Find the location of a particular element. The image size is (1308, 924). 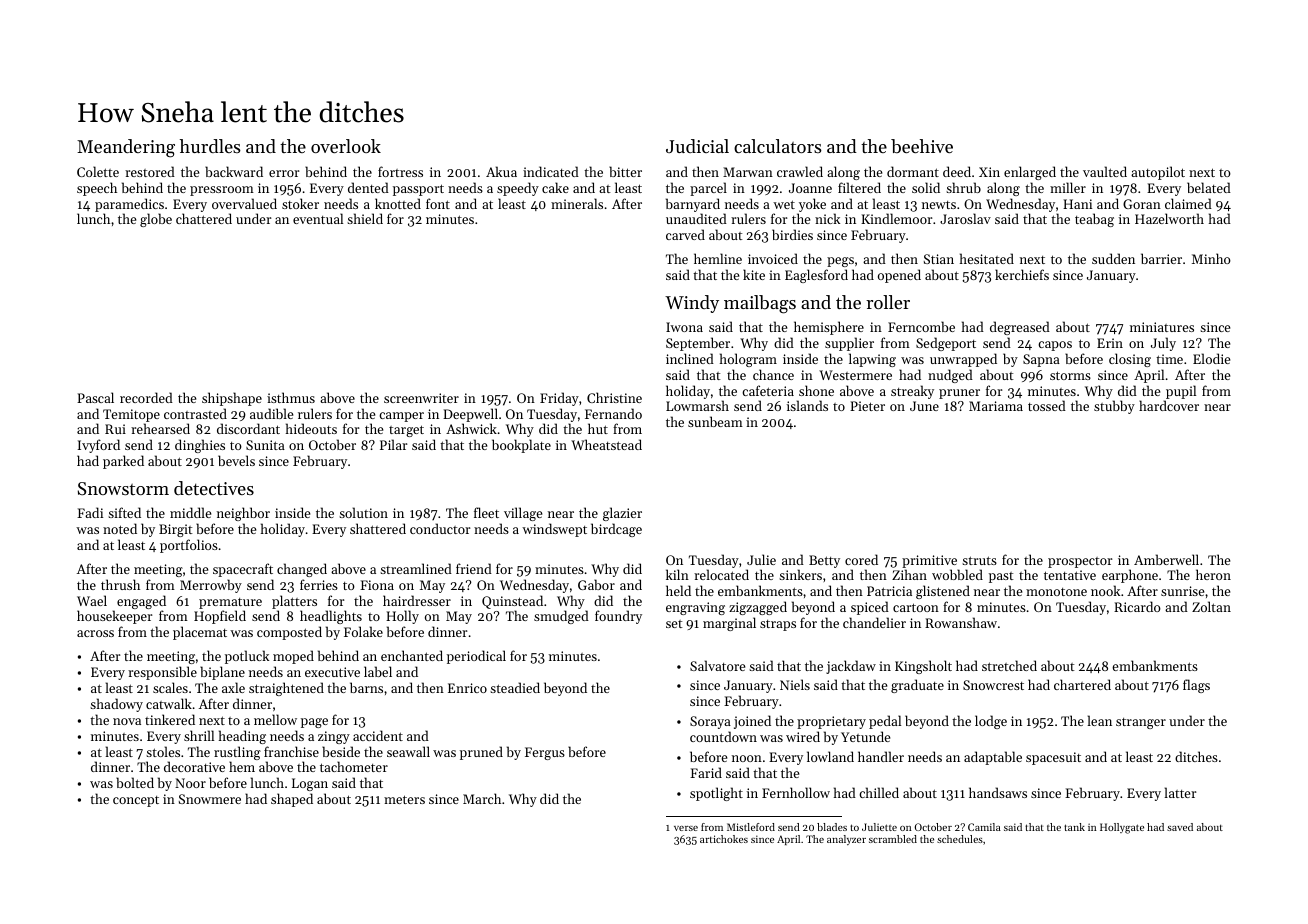

struts is located at coordinates (979, 560).
